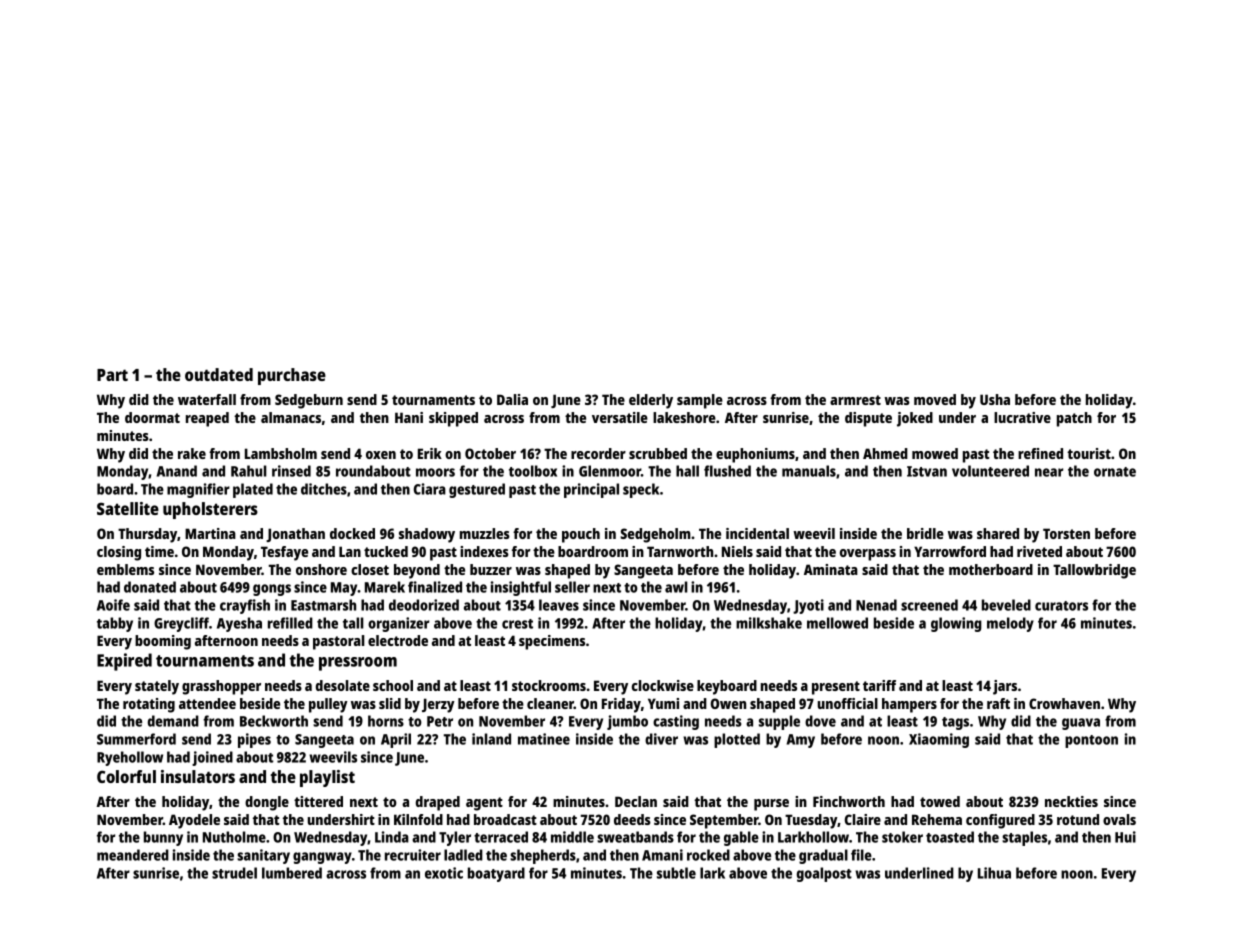  Describe the element at coordinates (210, 510) in the page. I see `upholsterers` at that location.
